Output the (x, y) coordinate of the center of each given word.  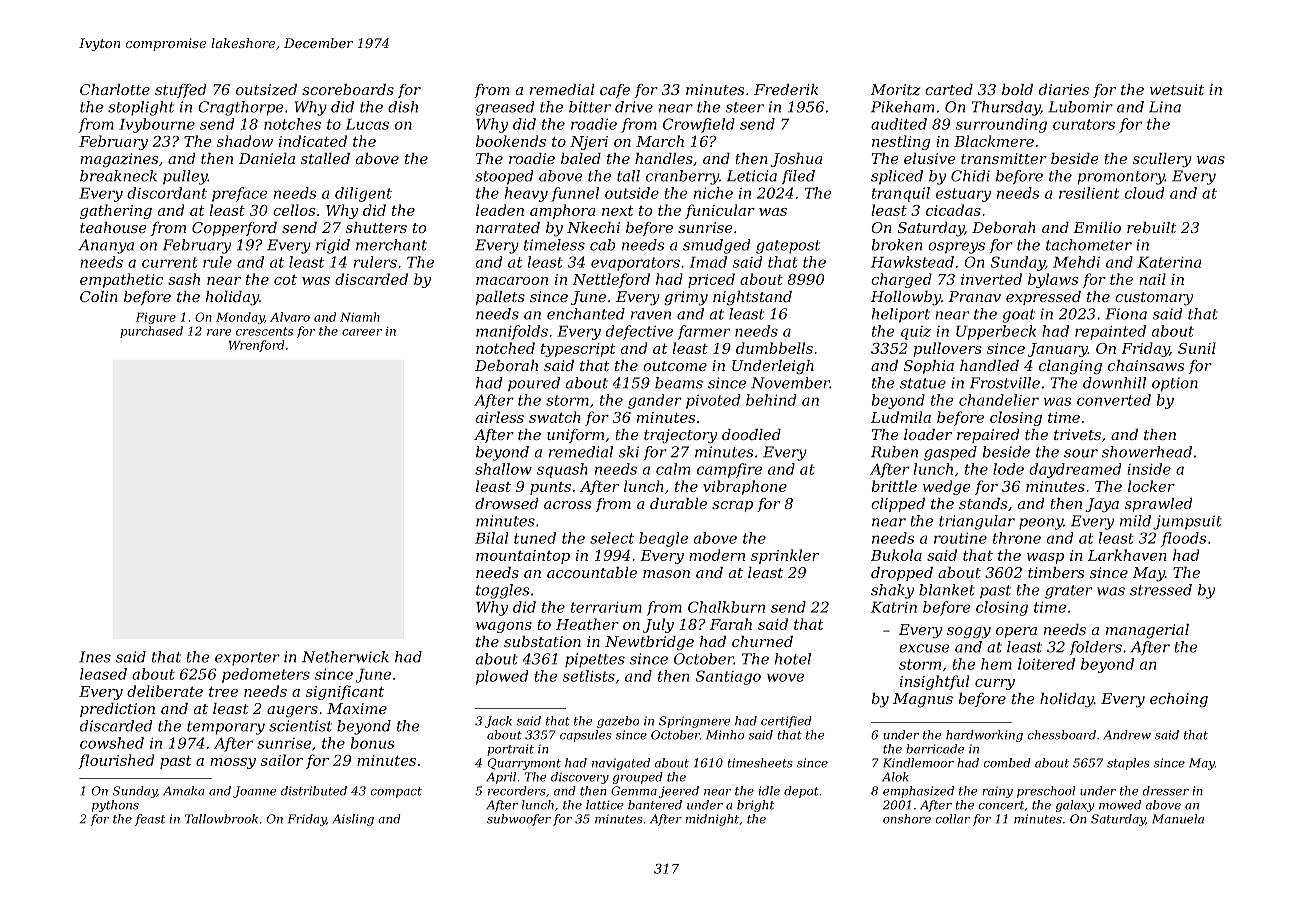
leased (103, 674)
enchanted (586, 314)
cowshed (112, 743)
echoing (1179, 700)
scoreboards (348, 89)
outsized (266, 90)
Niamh (360, 317)
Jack (498, 722)
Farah (731, 624)
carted (949, 89)
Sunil (1197, 348)
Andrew (1127, 735)
